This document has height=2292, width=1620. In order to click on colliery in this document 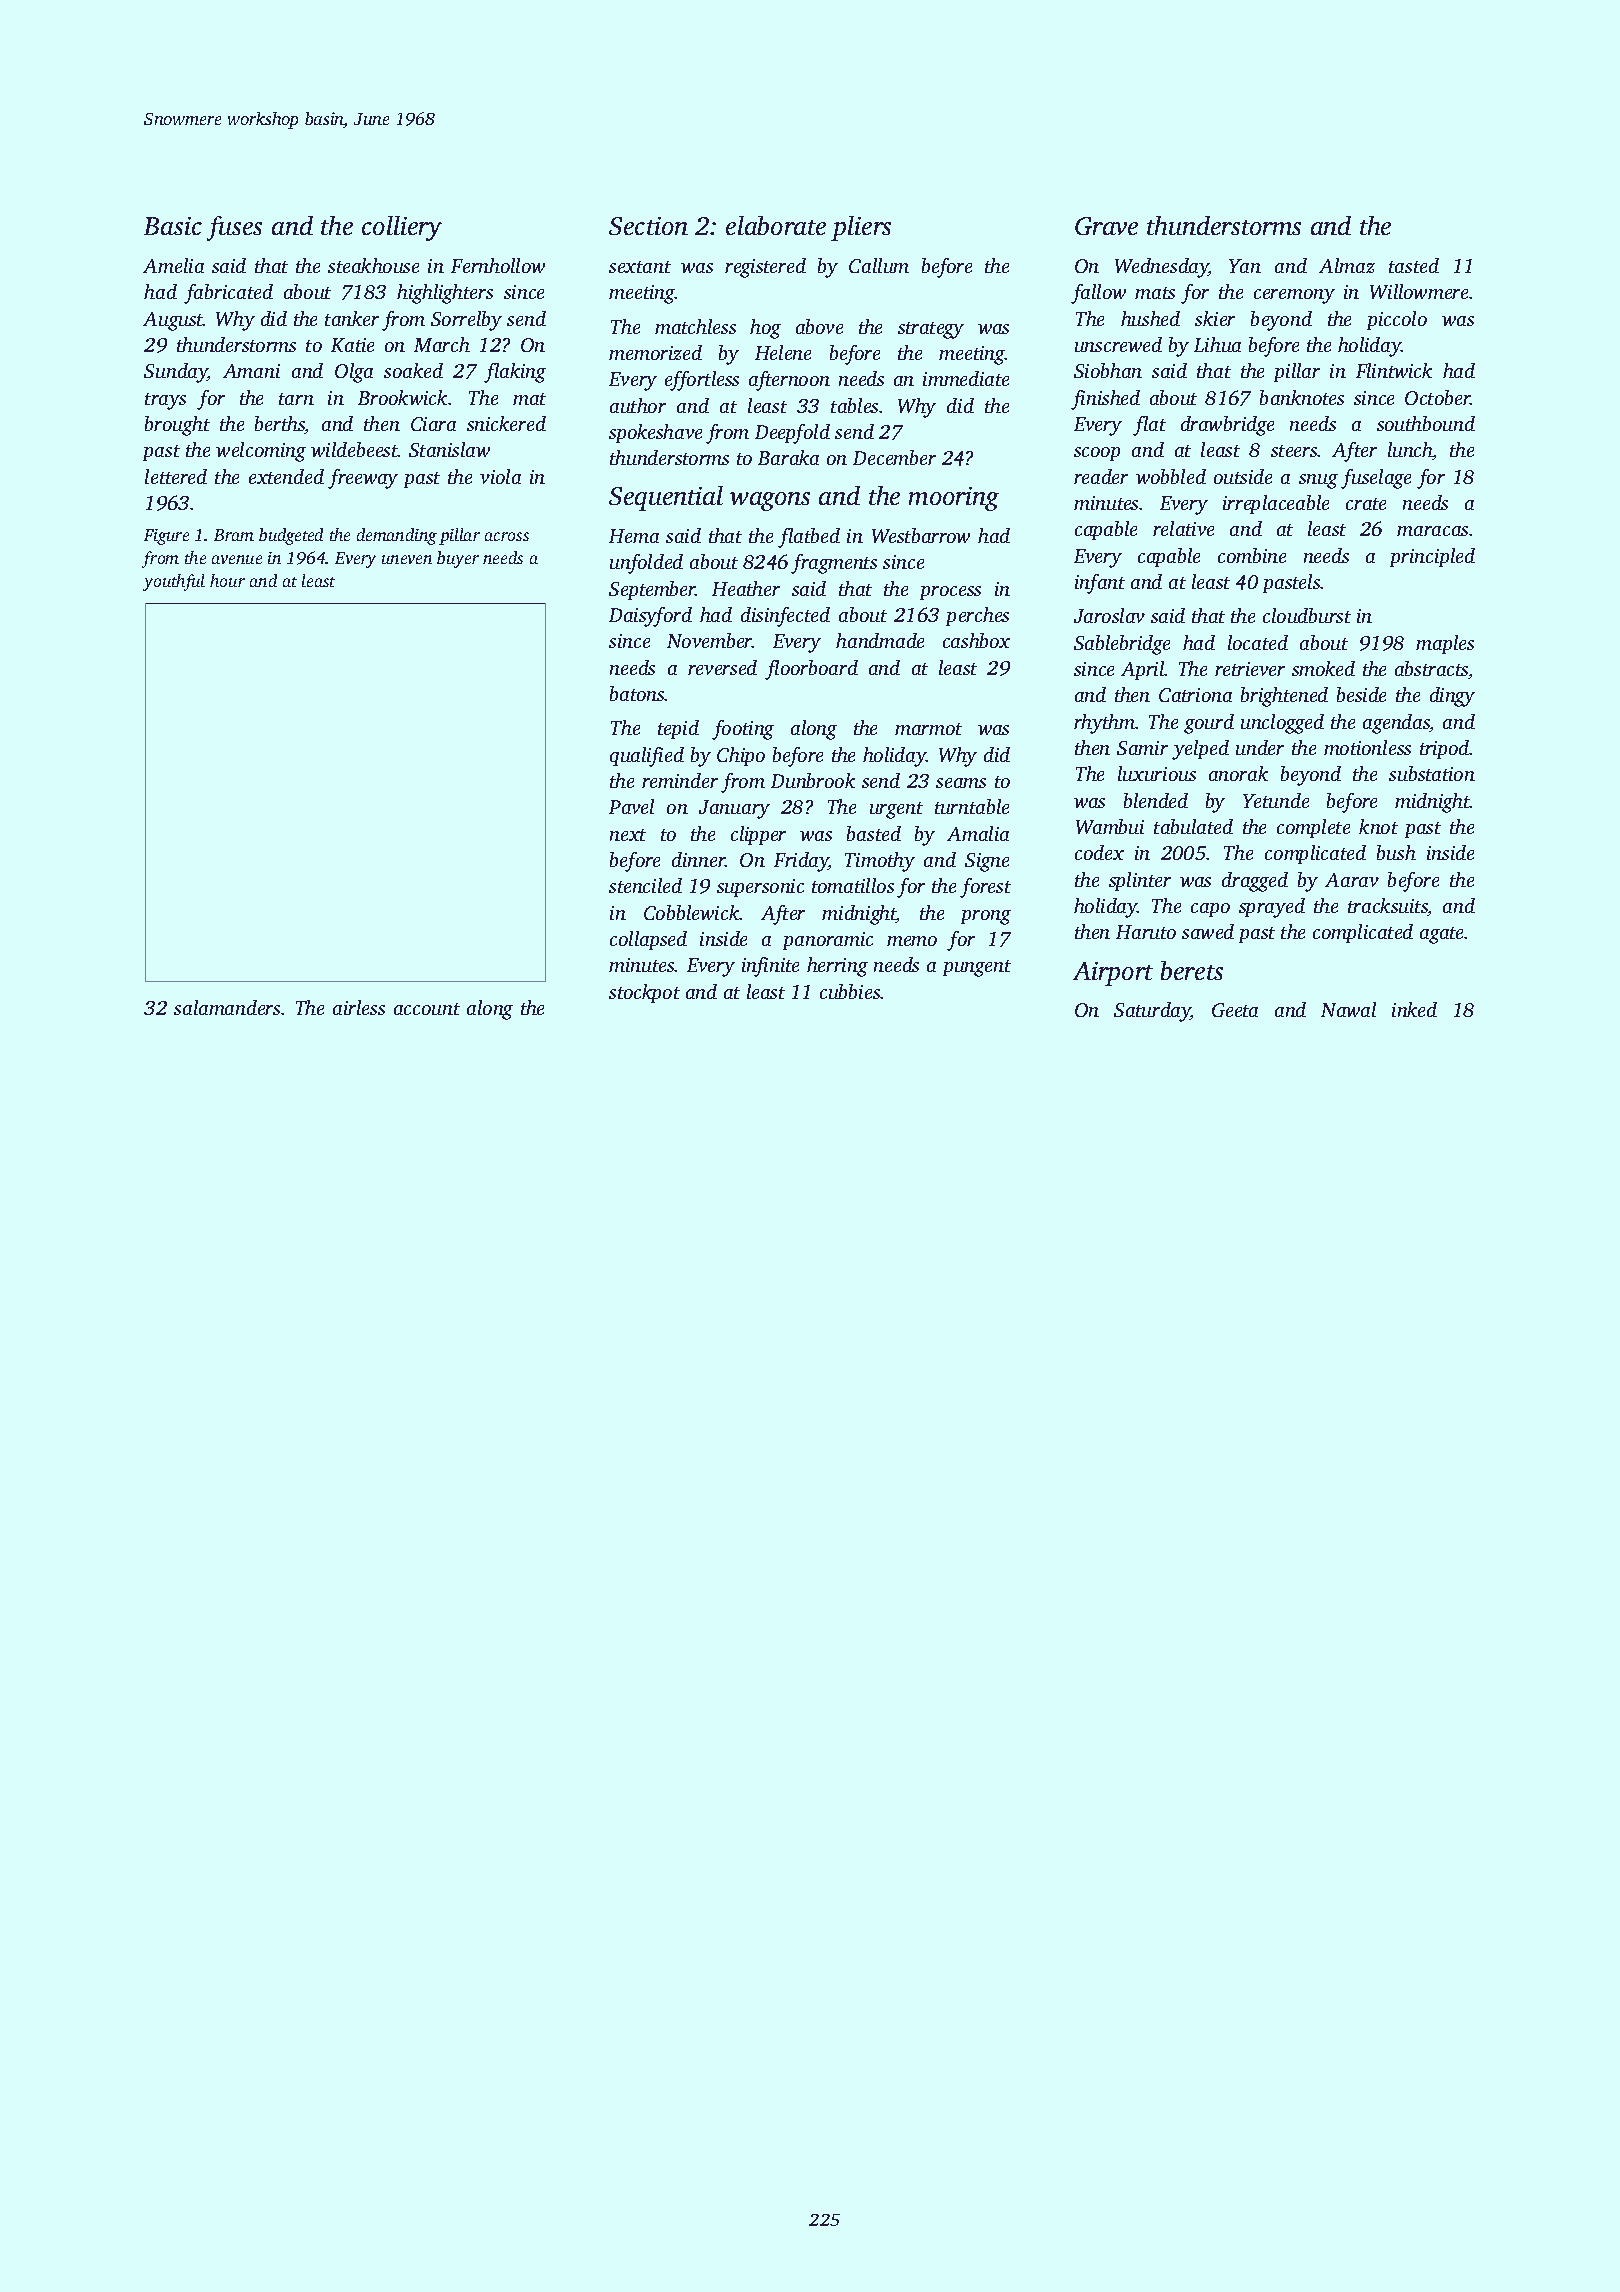, I will do `click(402, 228)`.
